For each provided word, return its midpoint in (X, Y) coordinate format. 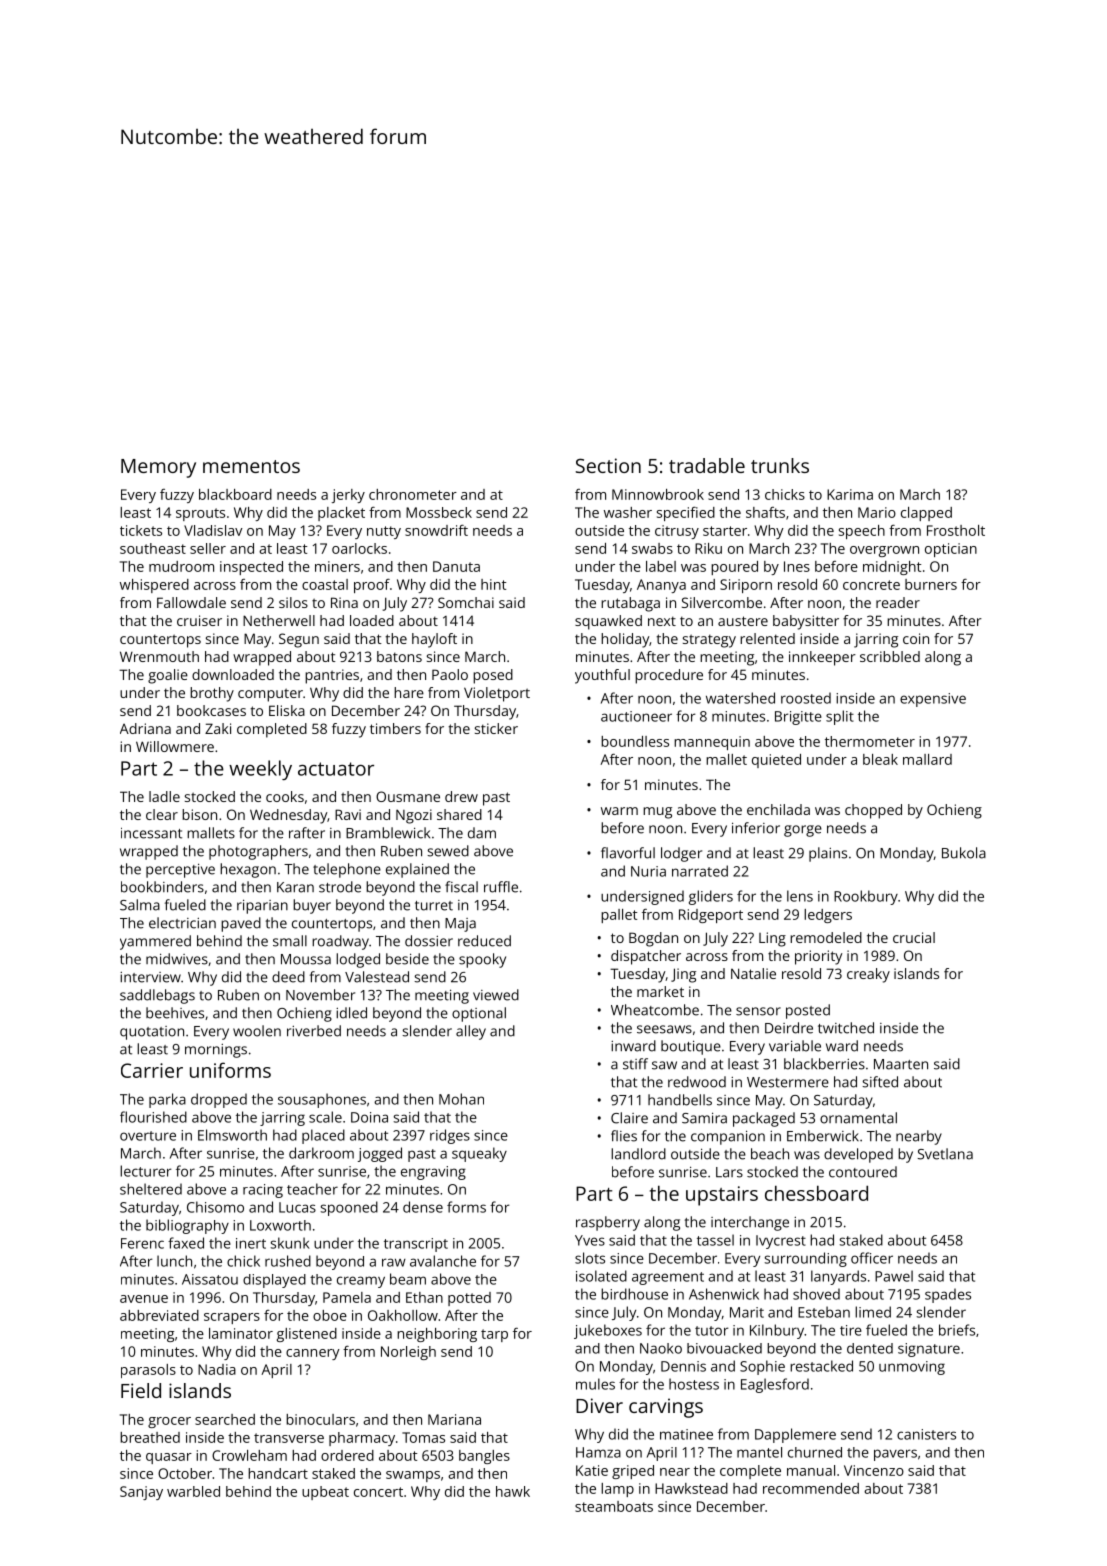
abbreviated (159, 1315)
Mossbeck (439, 512)
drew (461, 796)
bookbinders (162, 887)
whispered (154, 586)
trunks (780, 465)
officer (872, 1258)
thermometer (870, 741)
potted (469, 1299)
